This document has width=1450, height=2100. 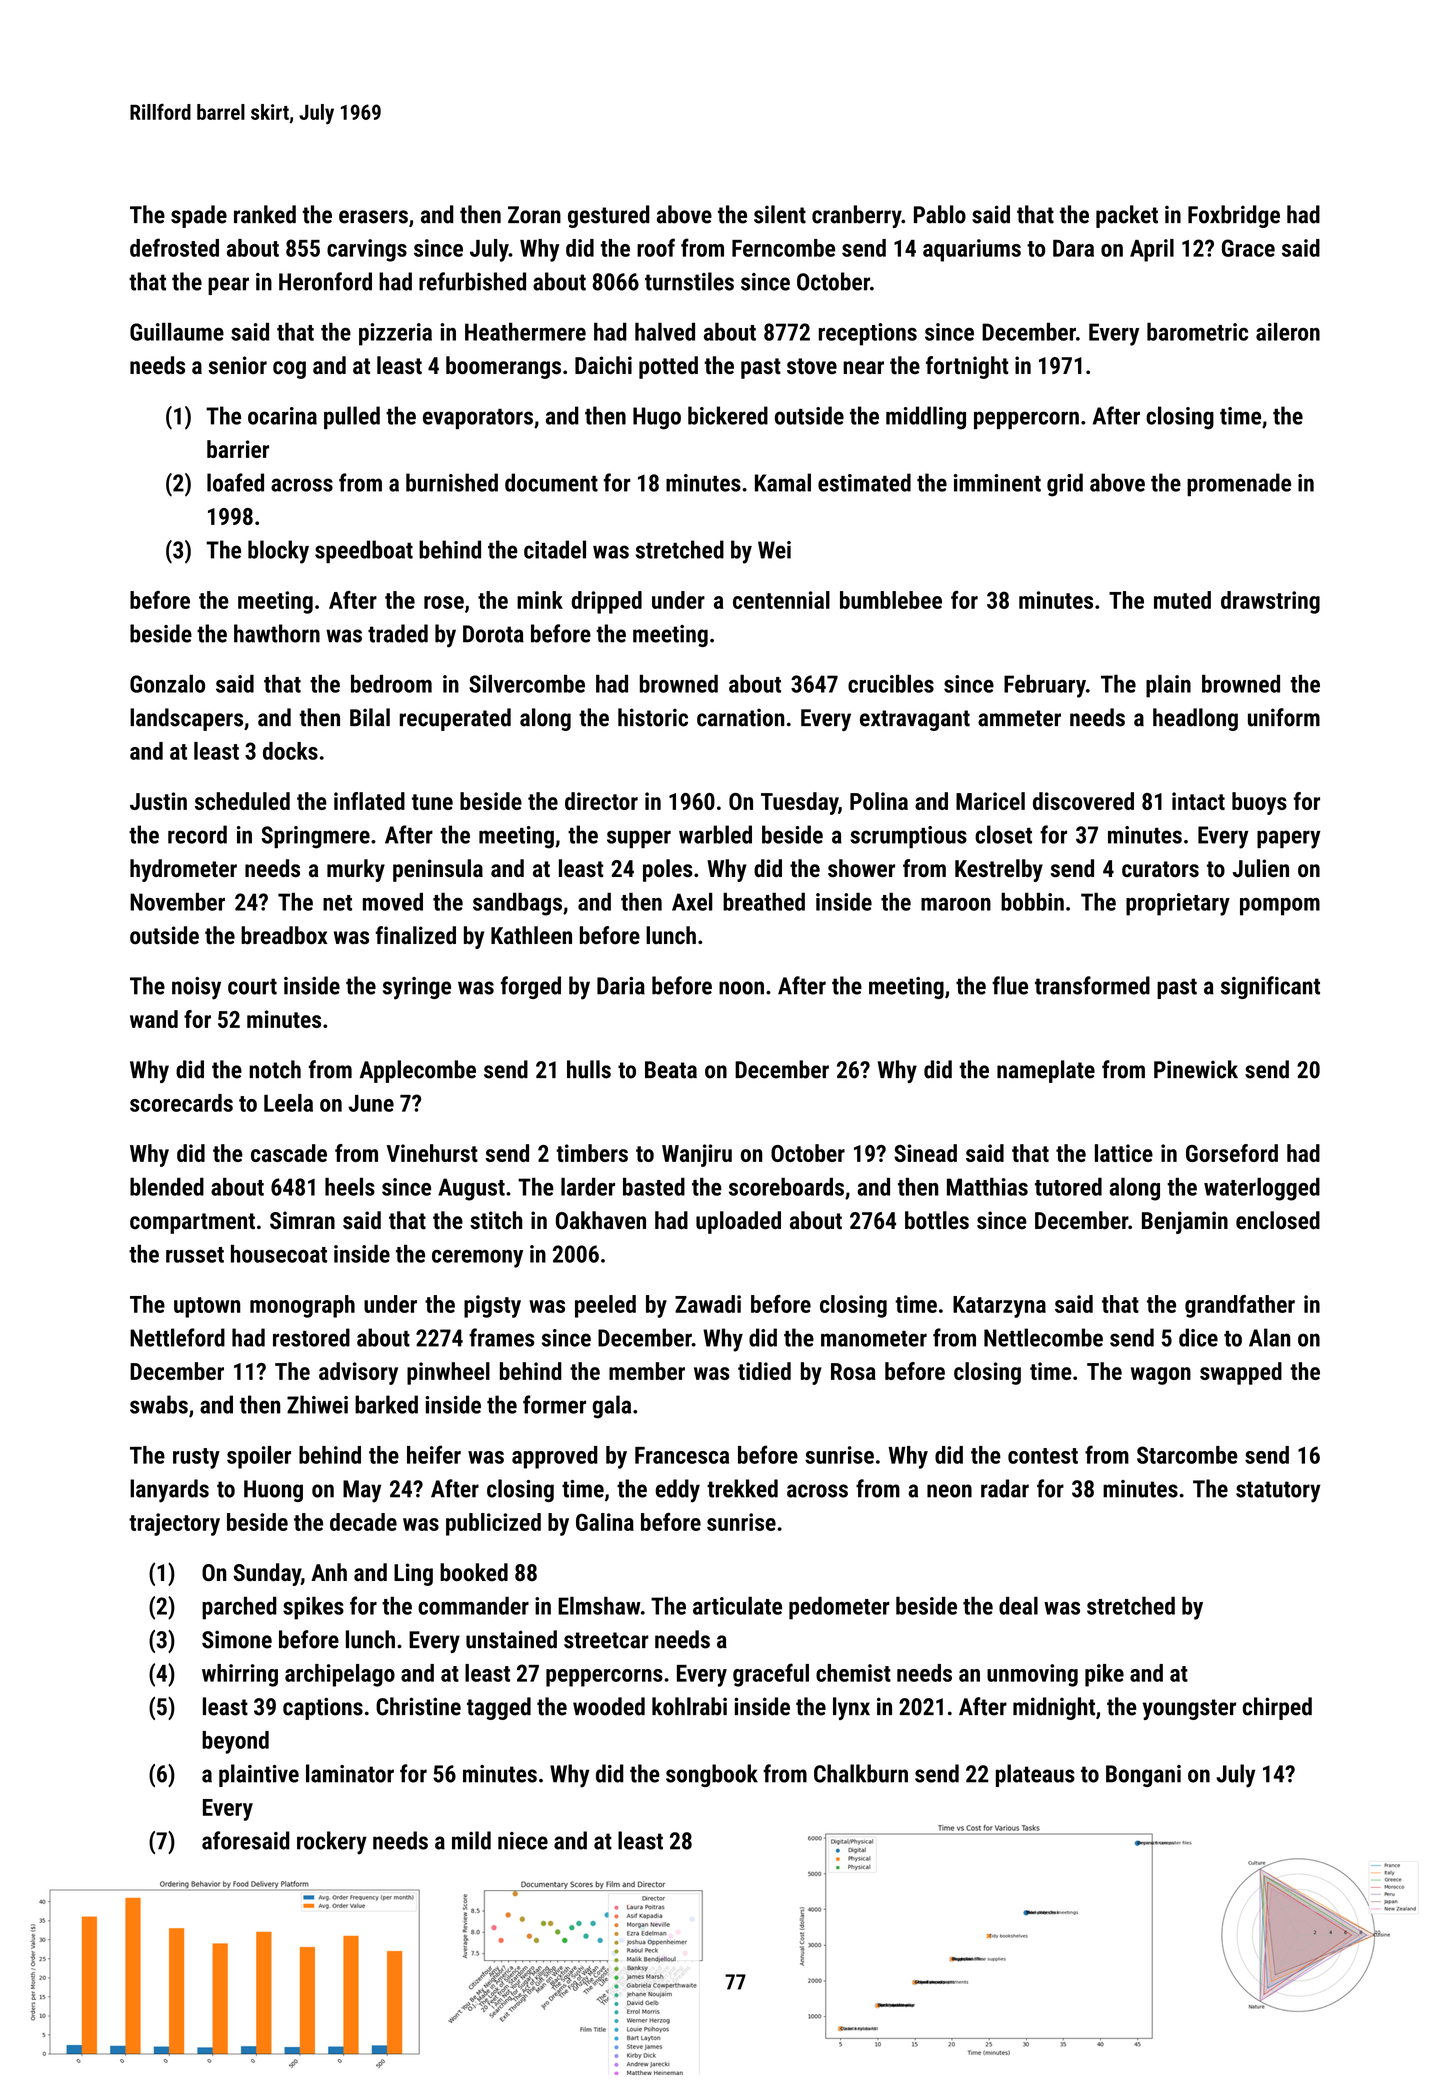 What do you see at coordinates (741, 988) in the document?
I see `noon` at bounding box center [741, 988].
